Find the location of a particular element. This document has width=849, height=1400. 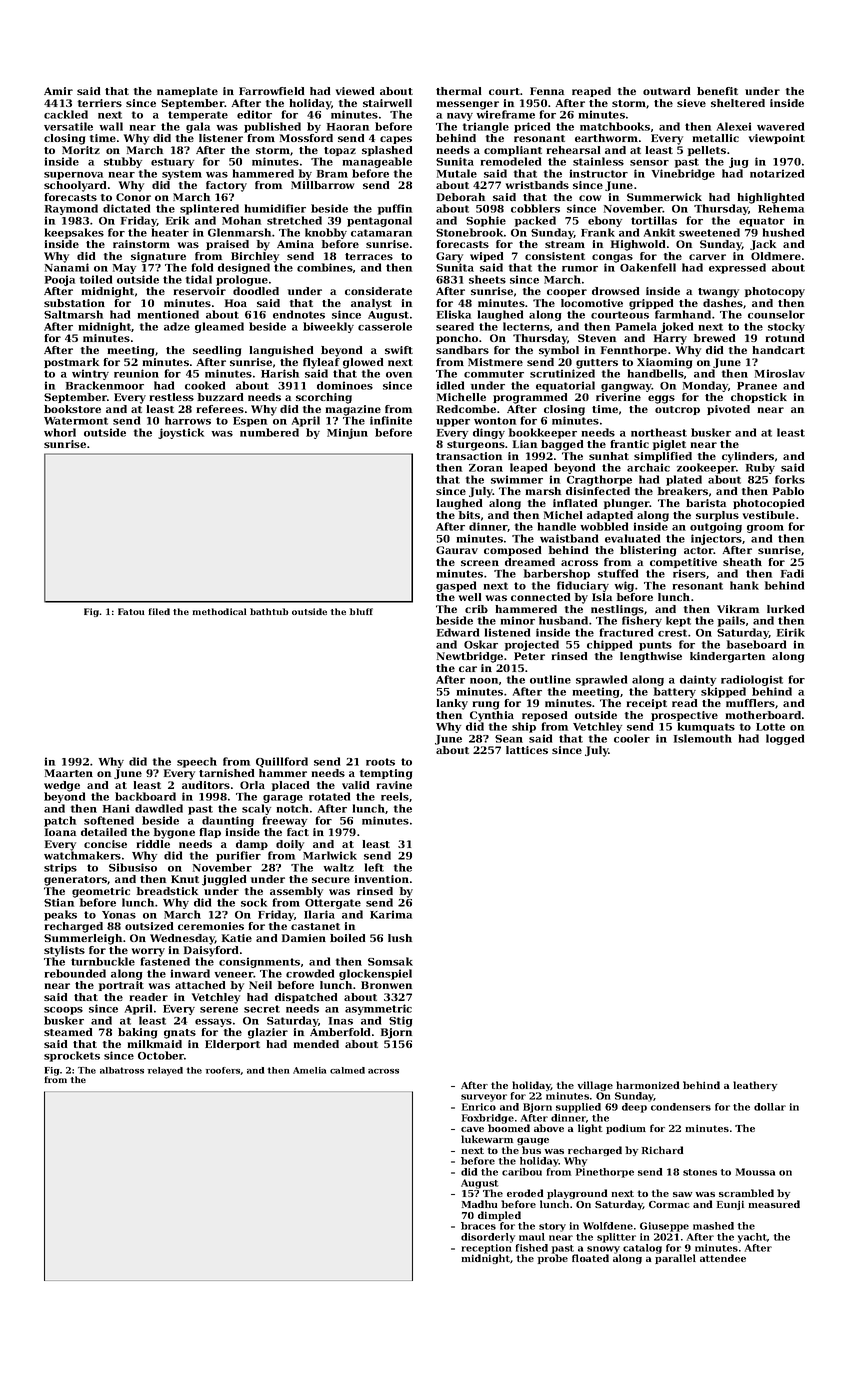

capes is located at coordinates (396, 140).
